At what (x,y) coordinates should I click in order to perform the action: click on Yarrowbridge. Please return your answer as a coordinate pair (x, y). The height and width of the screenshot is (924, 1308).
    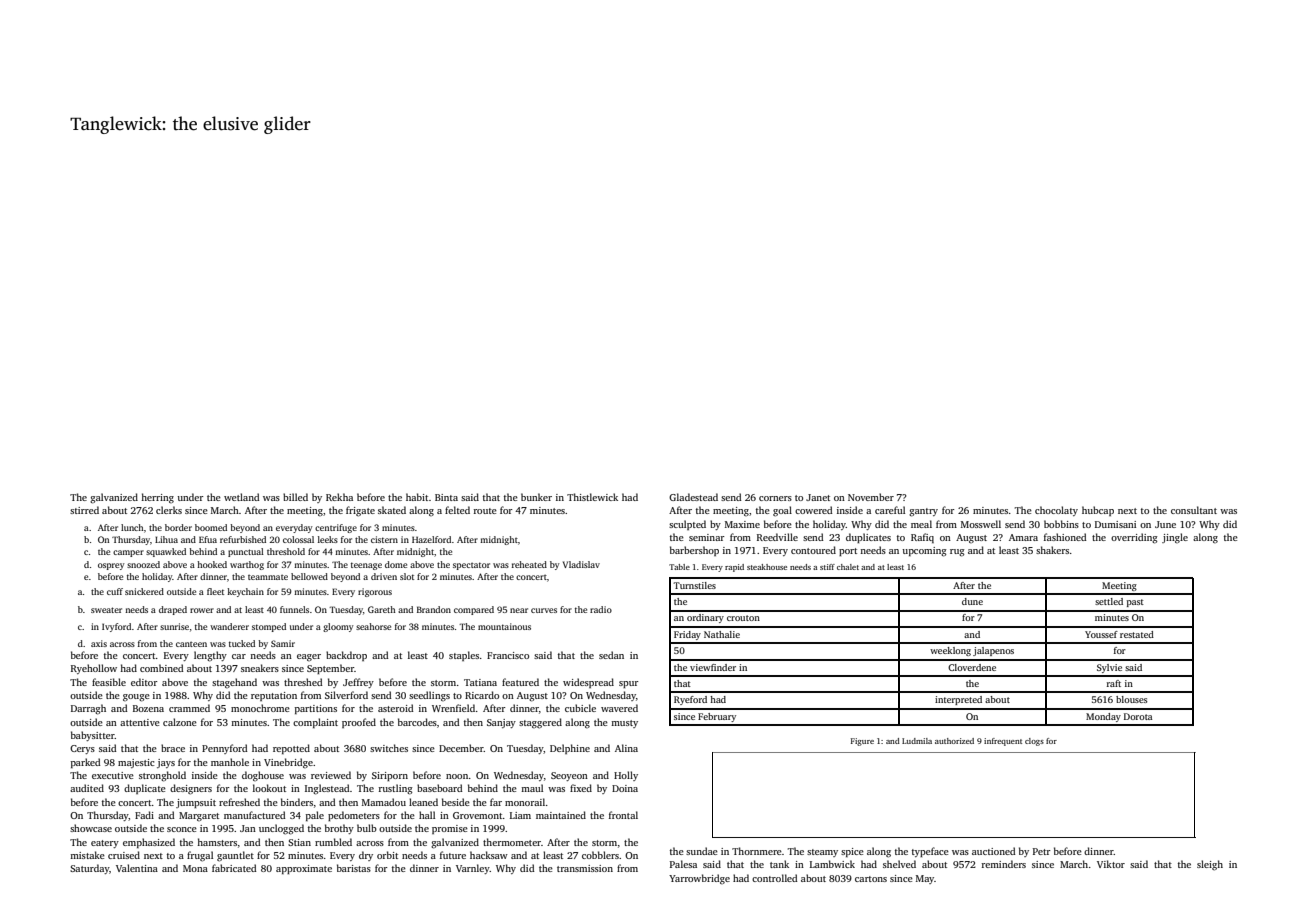
    Looking at the image, I should click on (699, 879).
